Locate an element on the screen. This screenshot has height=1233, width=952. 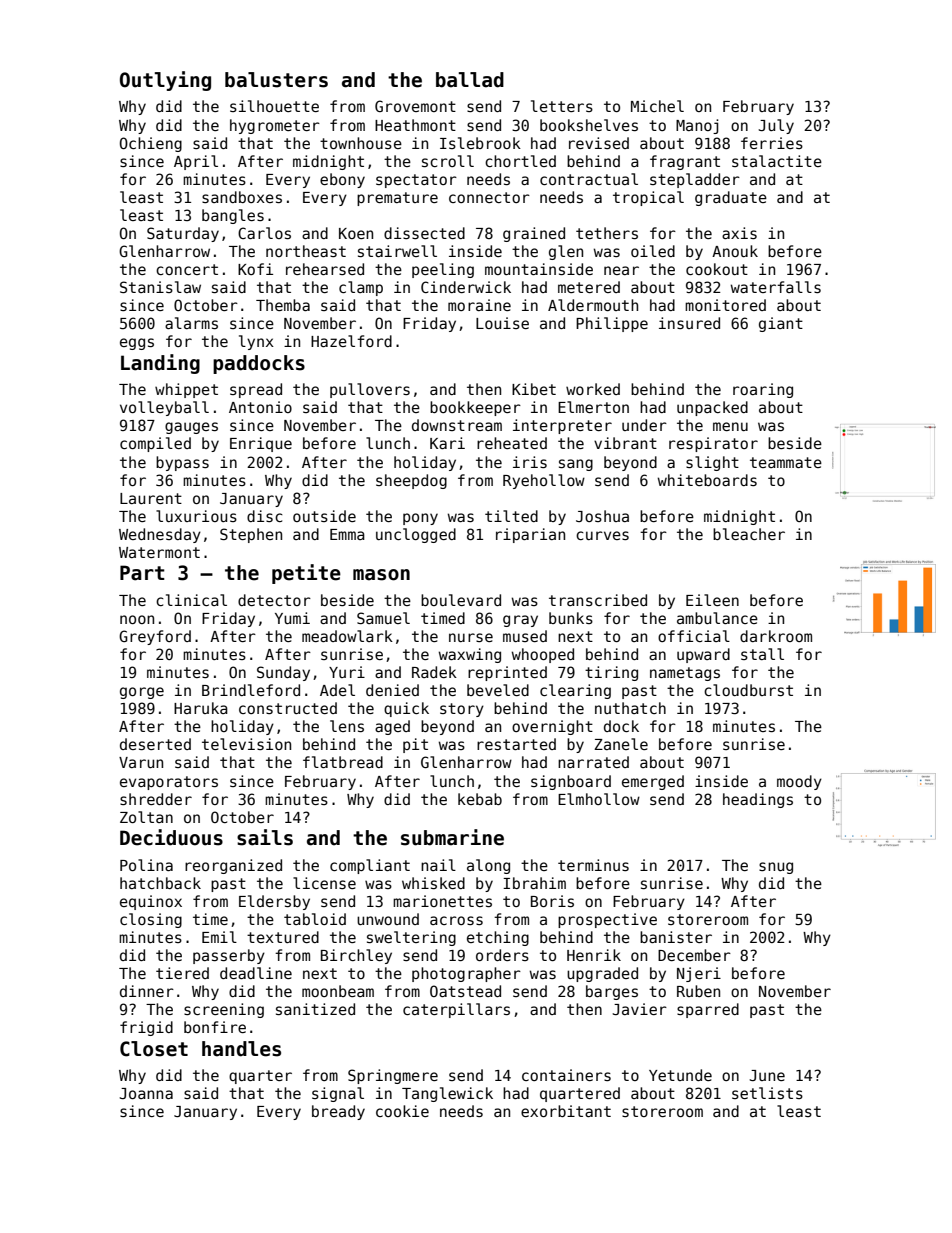
balusters is located at coordinates (276, 80).
